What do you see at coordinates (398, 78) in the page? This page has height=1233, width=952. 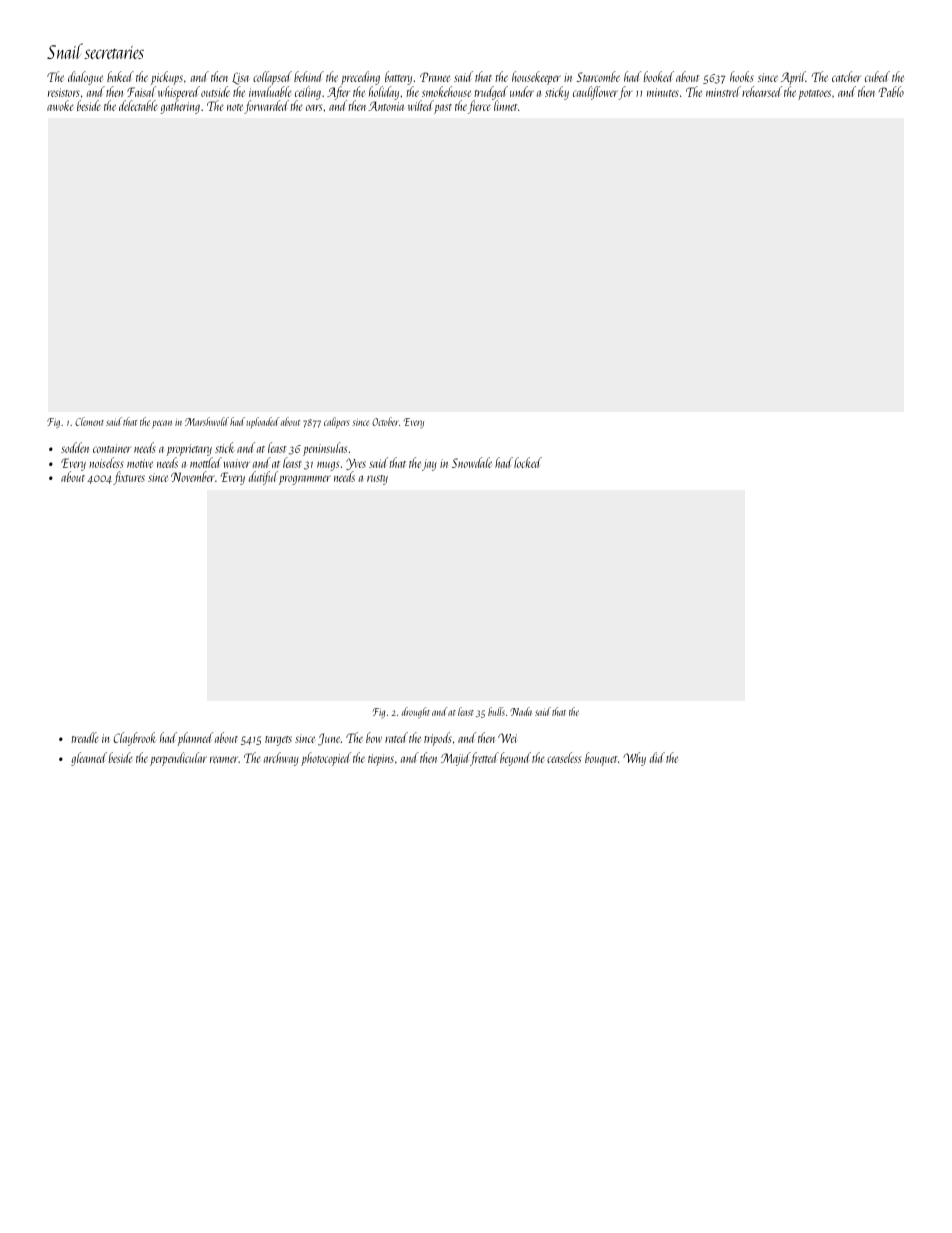 I see `battery` at bounding box center [398, 78].
